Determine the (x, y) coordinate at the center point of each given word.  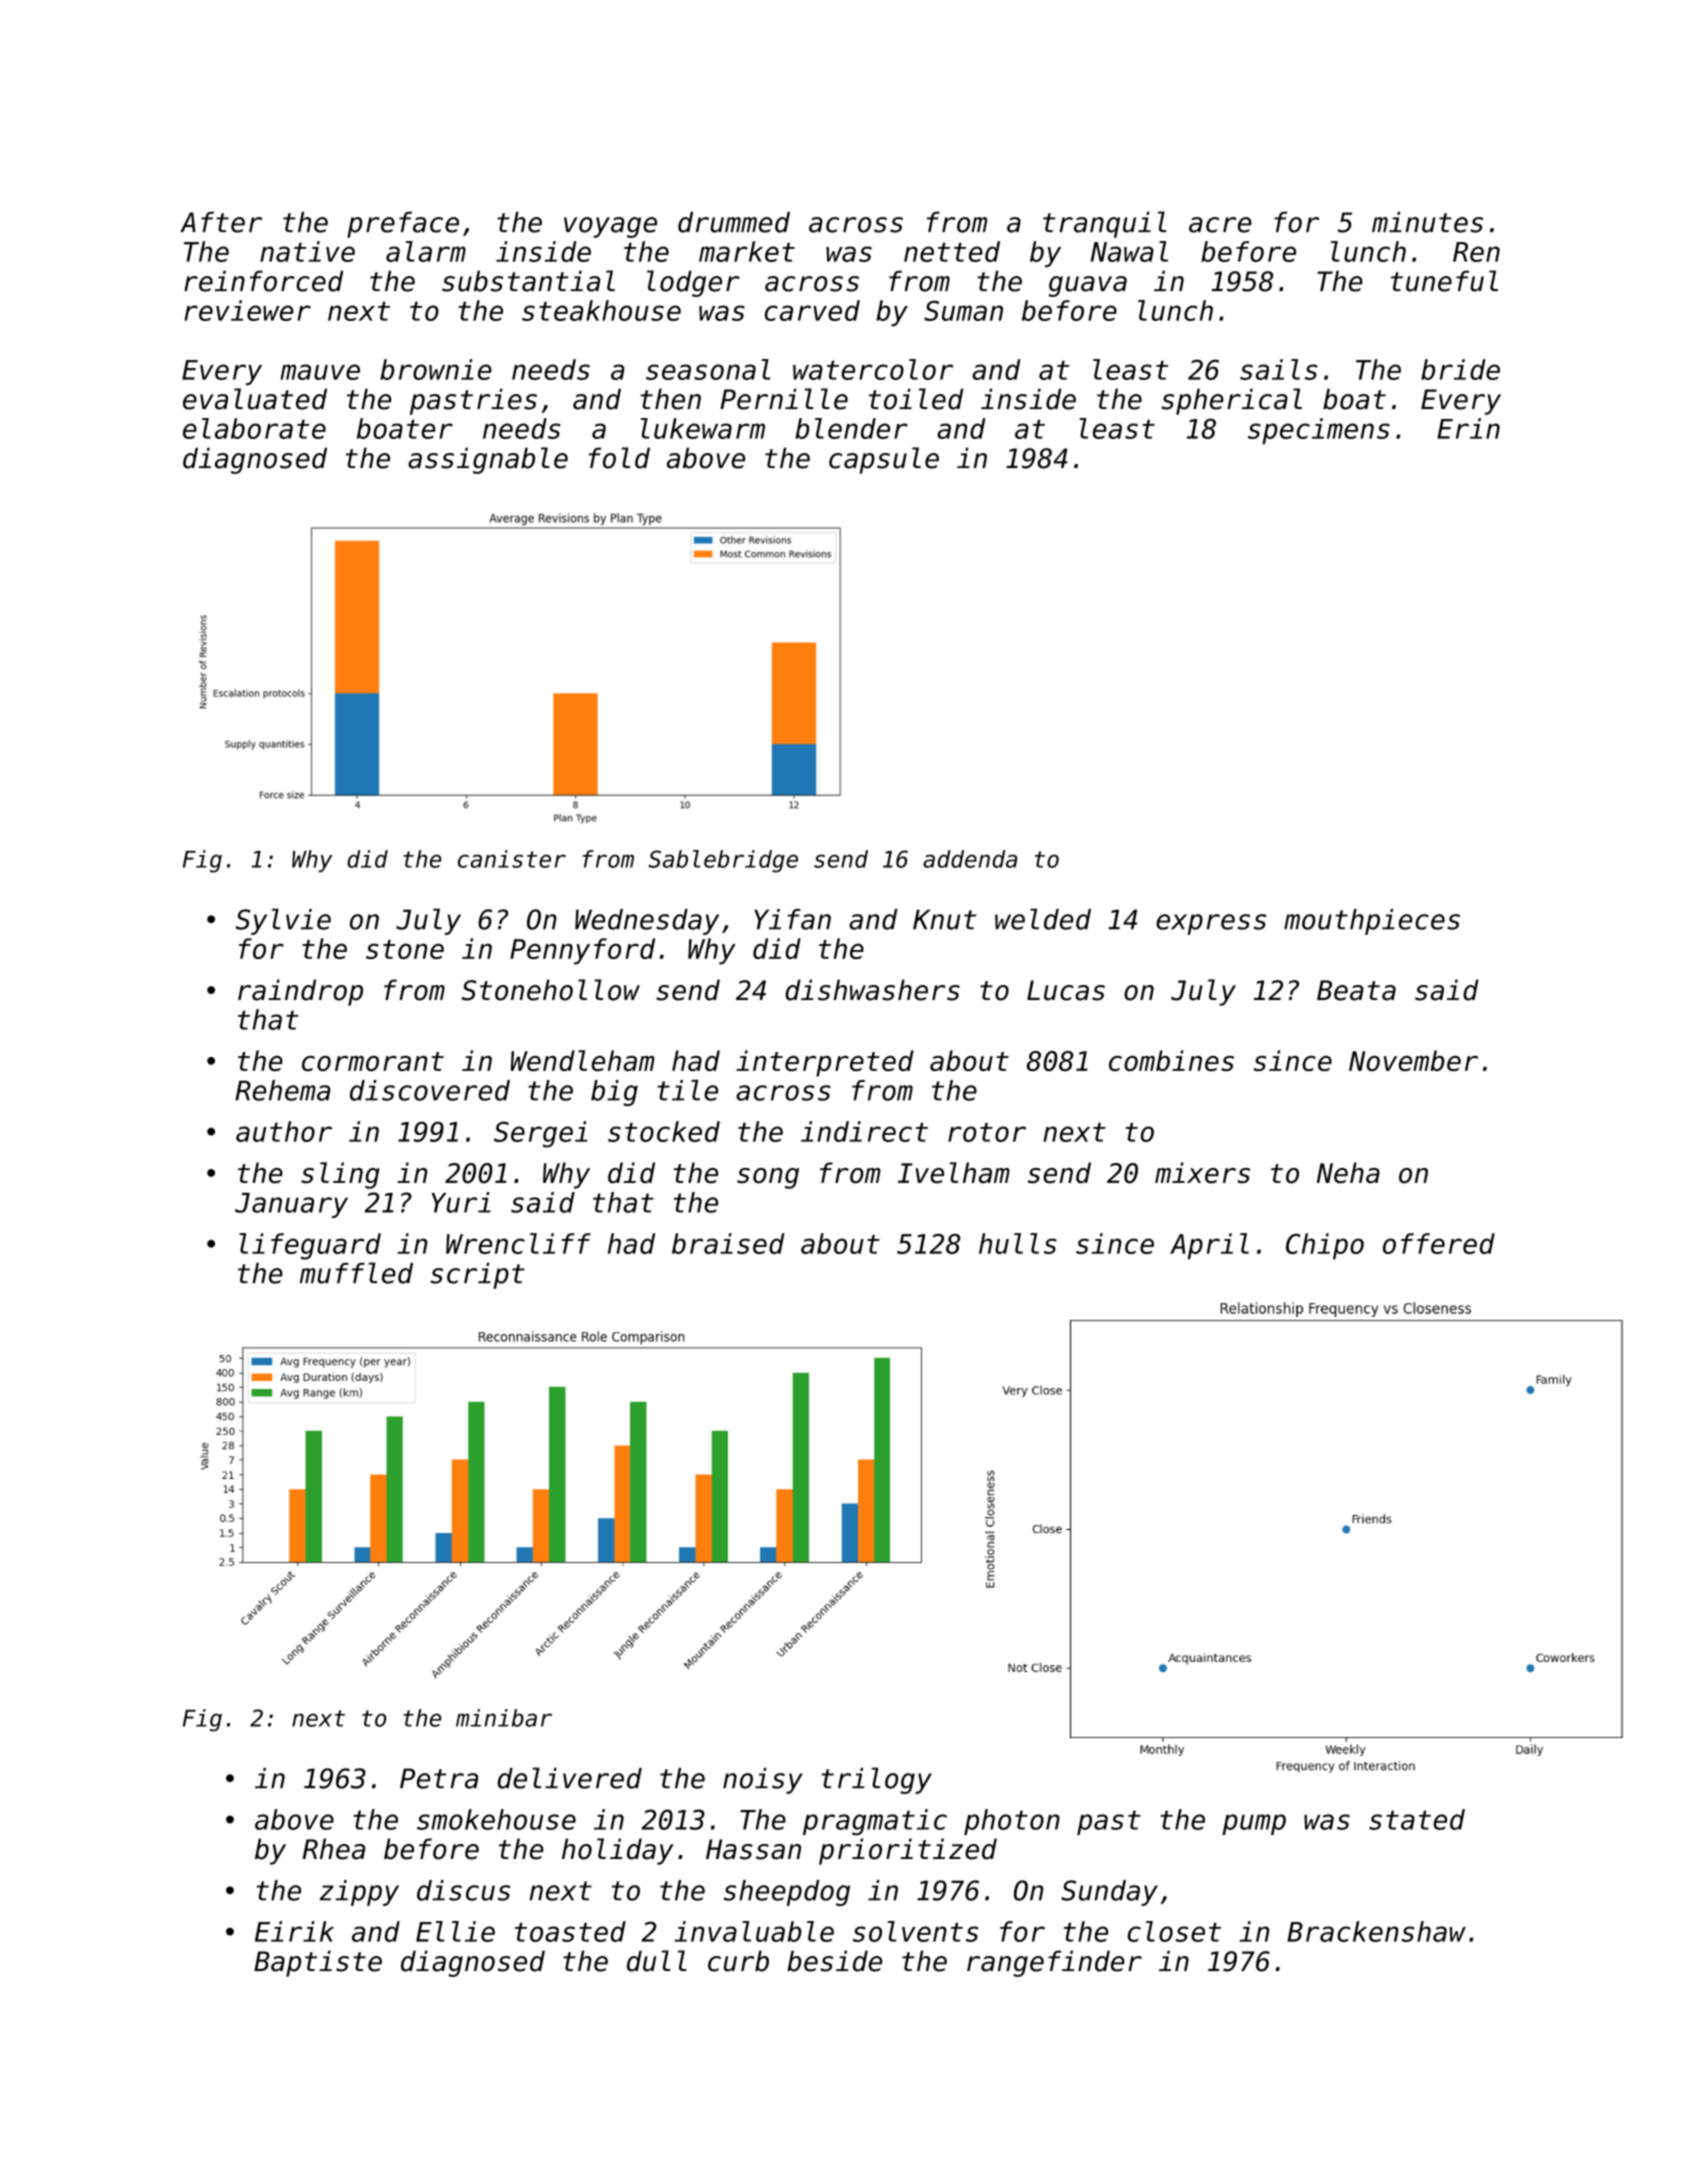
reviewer (247, 310)
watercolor (873, 369)
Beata (1356, 990)
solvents (915, 1931)
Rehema (283, 1090)
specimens (1319, 431)
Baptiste (318, 1963)
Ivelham (954, 1173)
